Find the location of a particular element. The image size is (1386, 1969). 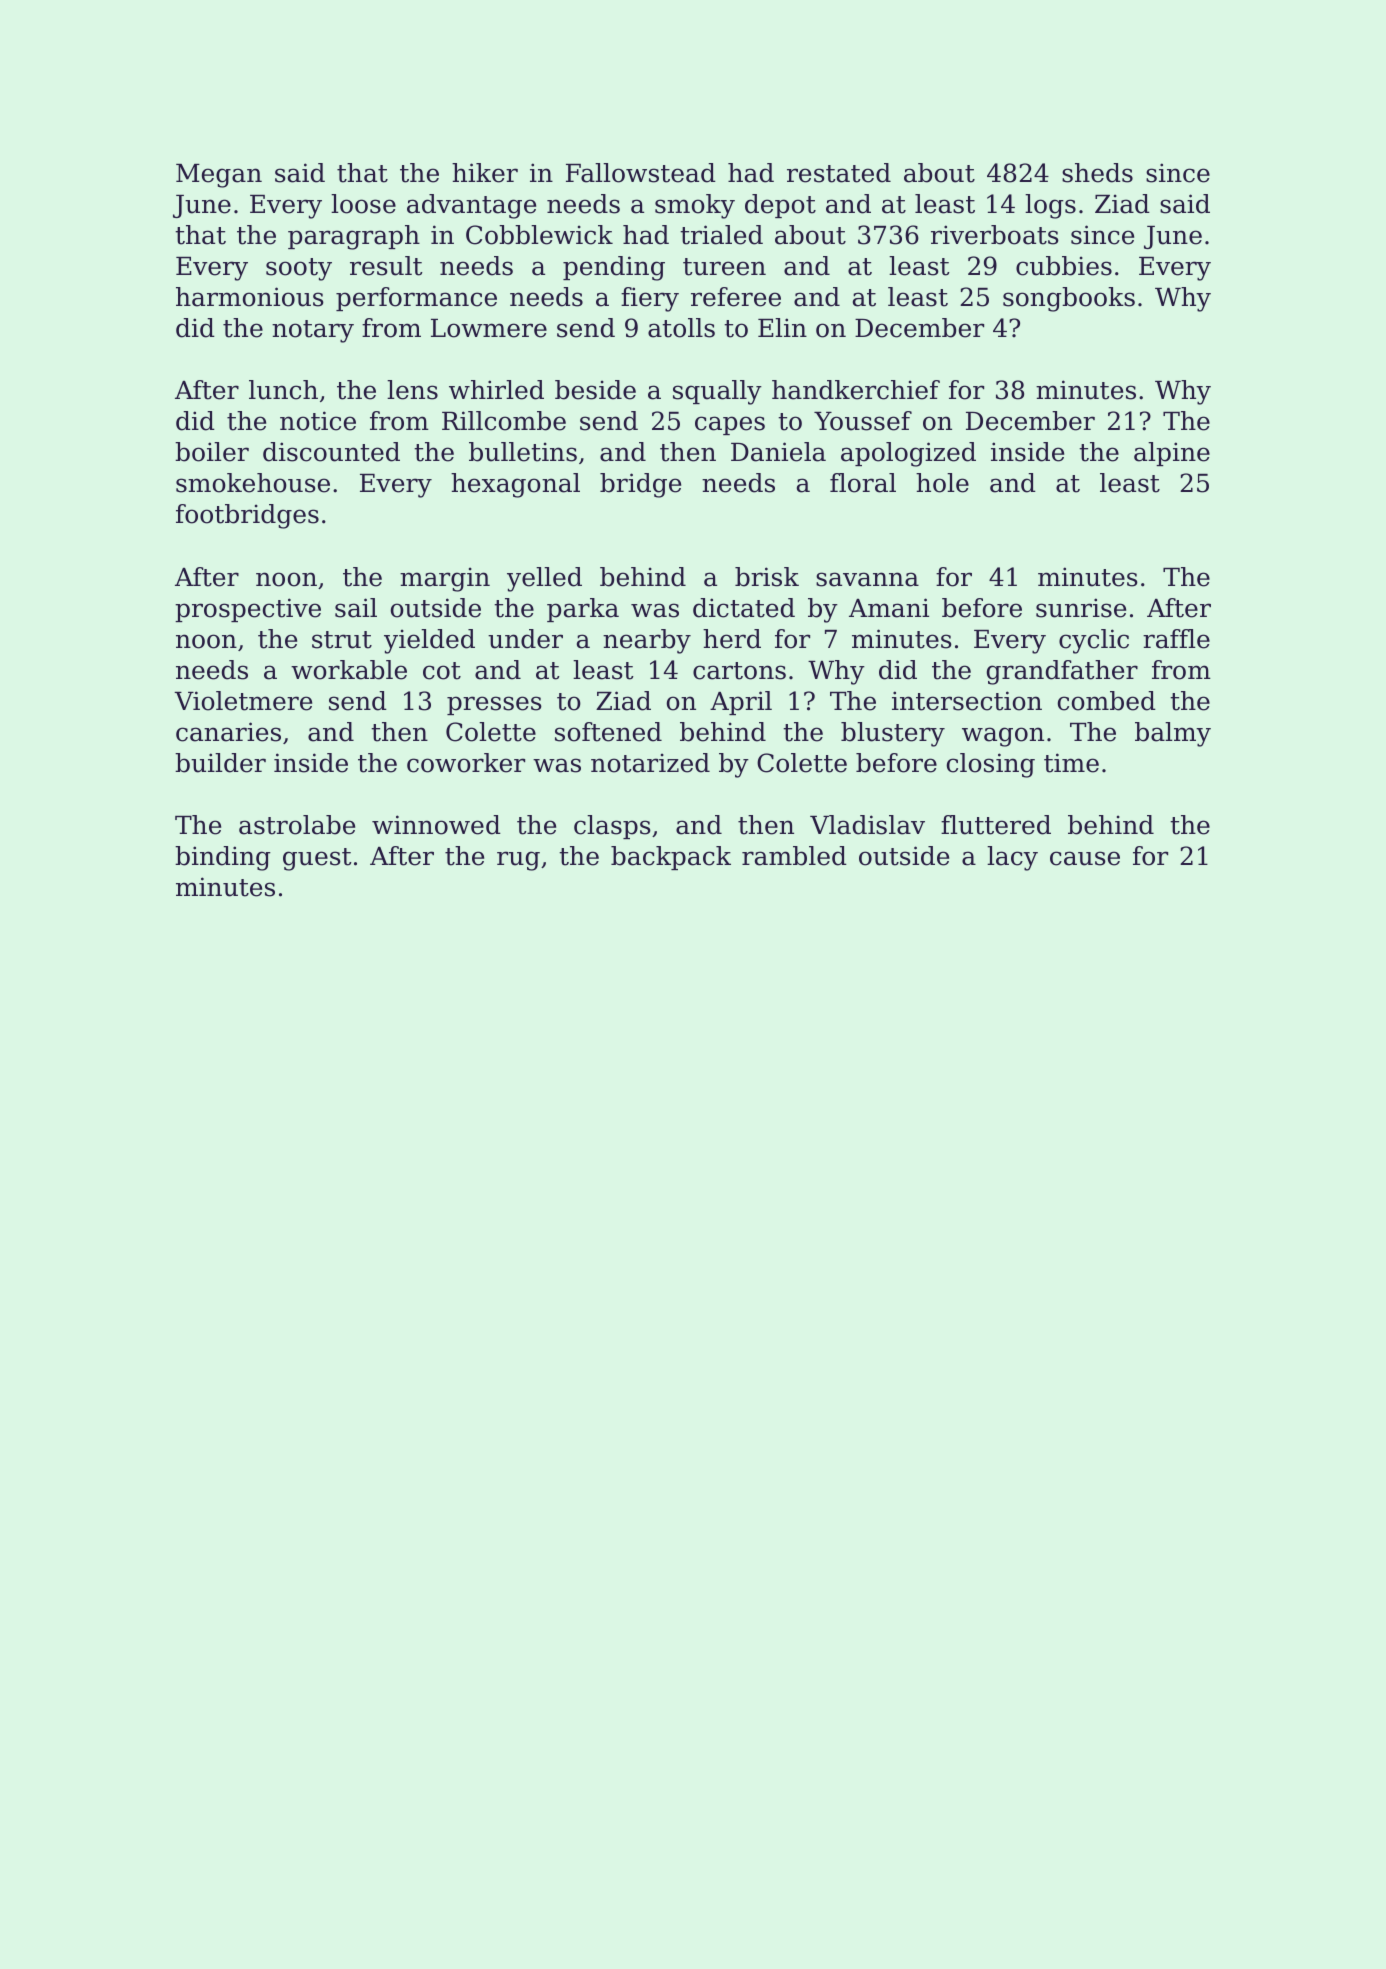

restated is located at coordinates (839, 173).
